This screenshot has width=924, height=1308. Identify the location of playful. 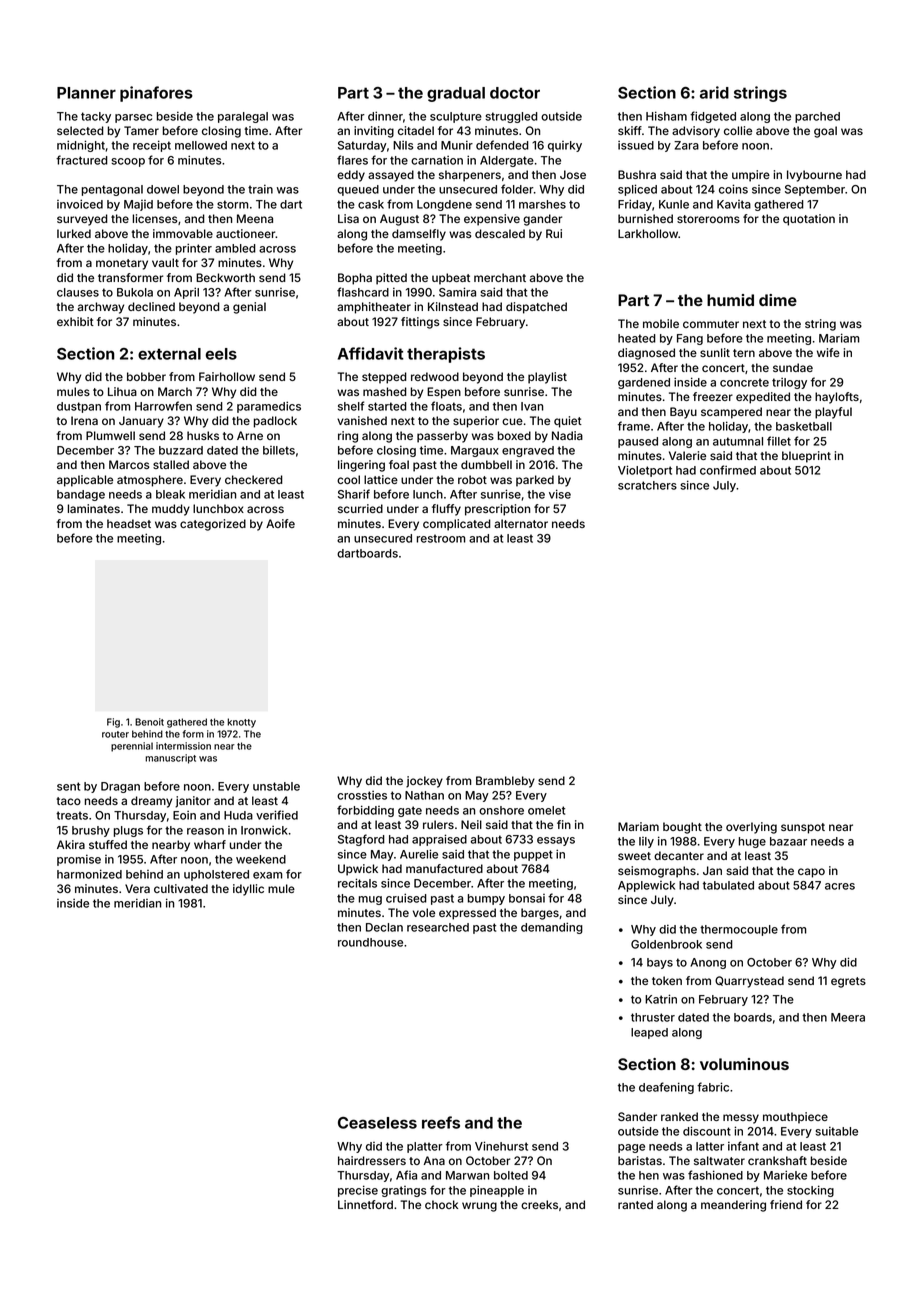
(833, 413).
